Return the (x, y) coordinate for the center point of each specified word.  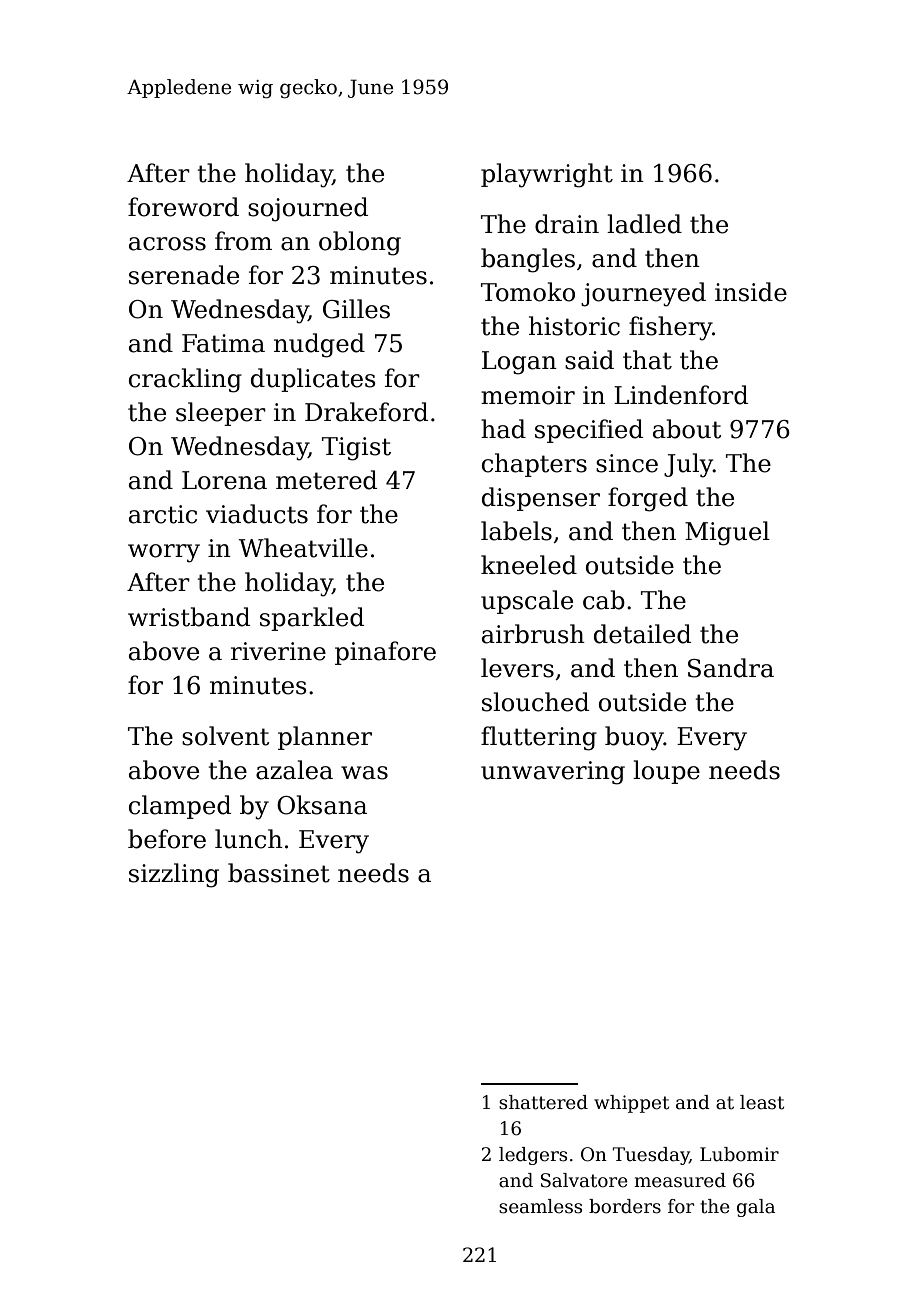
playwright (547, 175)
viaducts (257, 514)
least (762, 1102)
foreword (183, 207)
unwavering (553, 773)
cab (604, 600)
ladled (644, 224)
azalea (294, 770)
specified (589, 431)
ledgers (533, 1156)
